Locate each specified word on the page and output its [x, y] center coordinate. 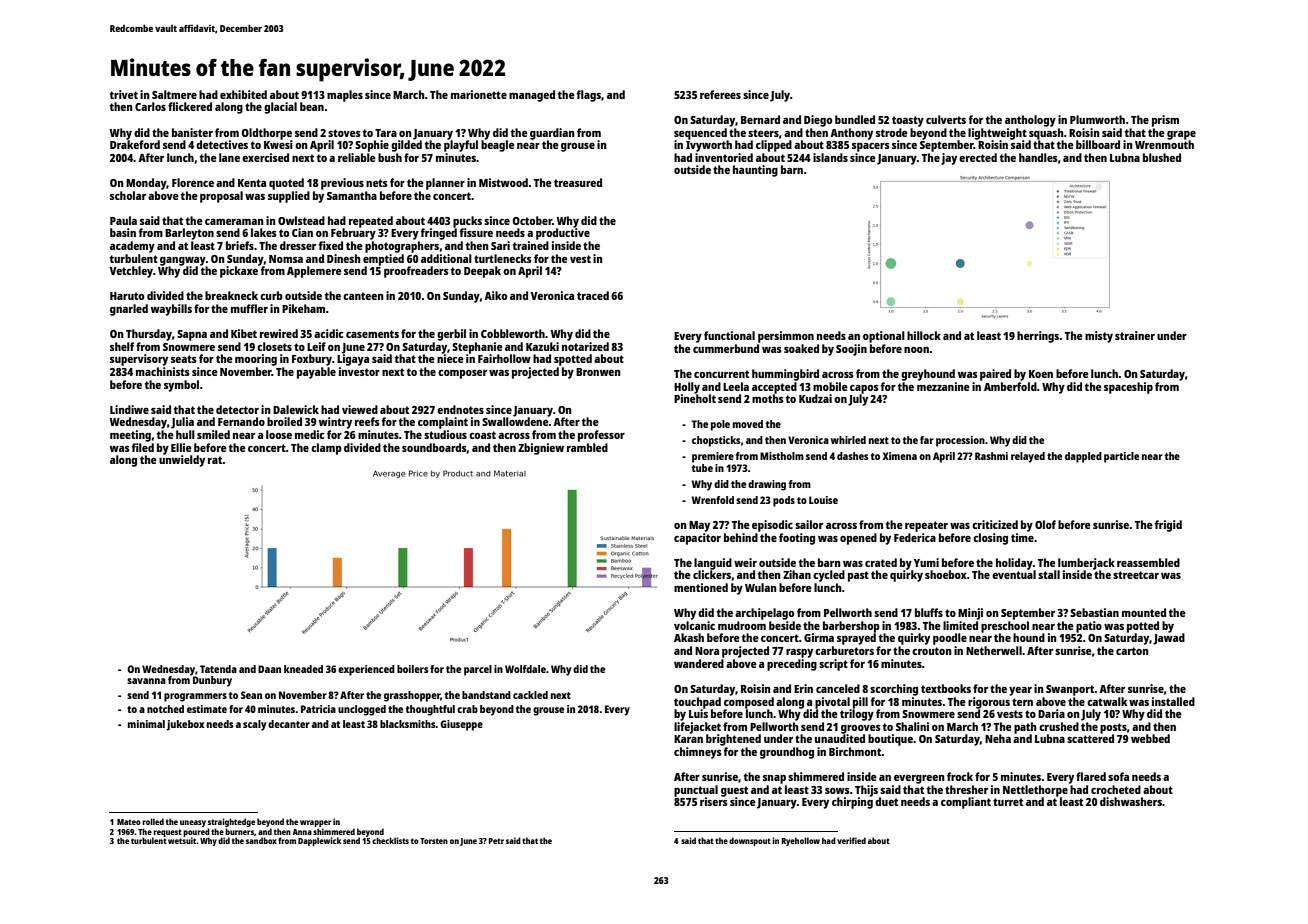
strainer [1135, 335]
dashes [853, 456]
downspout [750, 841]
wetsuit [182, 840]
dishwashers [1131, 801]
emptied [383, 260]
